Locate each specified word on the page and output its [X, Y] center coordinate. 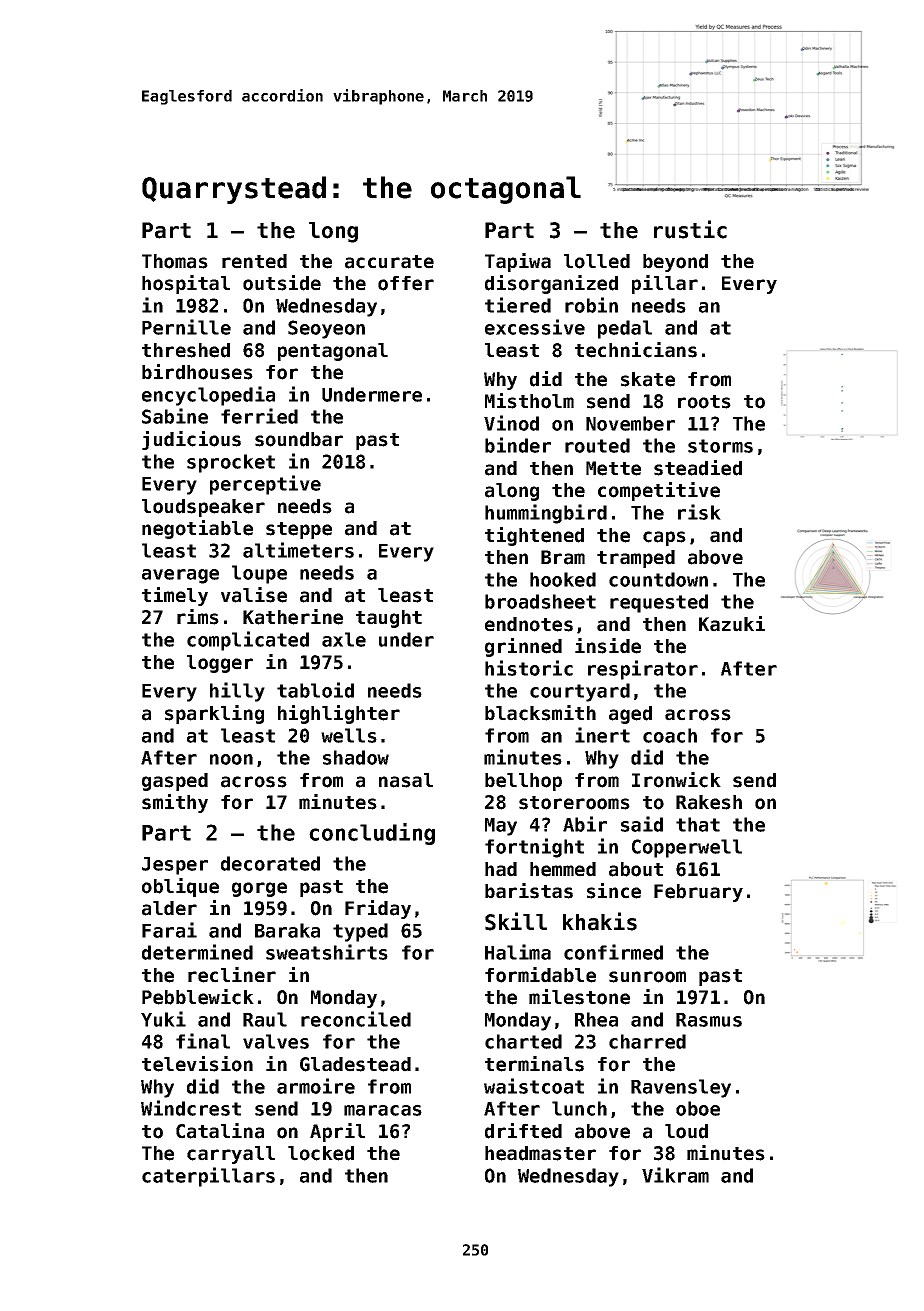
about [636, 869]
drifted [523, 1131]
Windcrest [191, 1108]
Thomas [175, 261]
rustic [690, 229]
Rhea [596, 1019]
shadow [356, 757]
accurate [389, 262]
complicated [248, 641]
